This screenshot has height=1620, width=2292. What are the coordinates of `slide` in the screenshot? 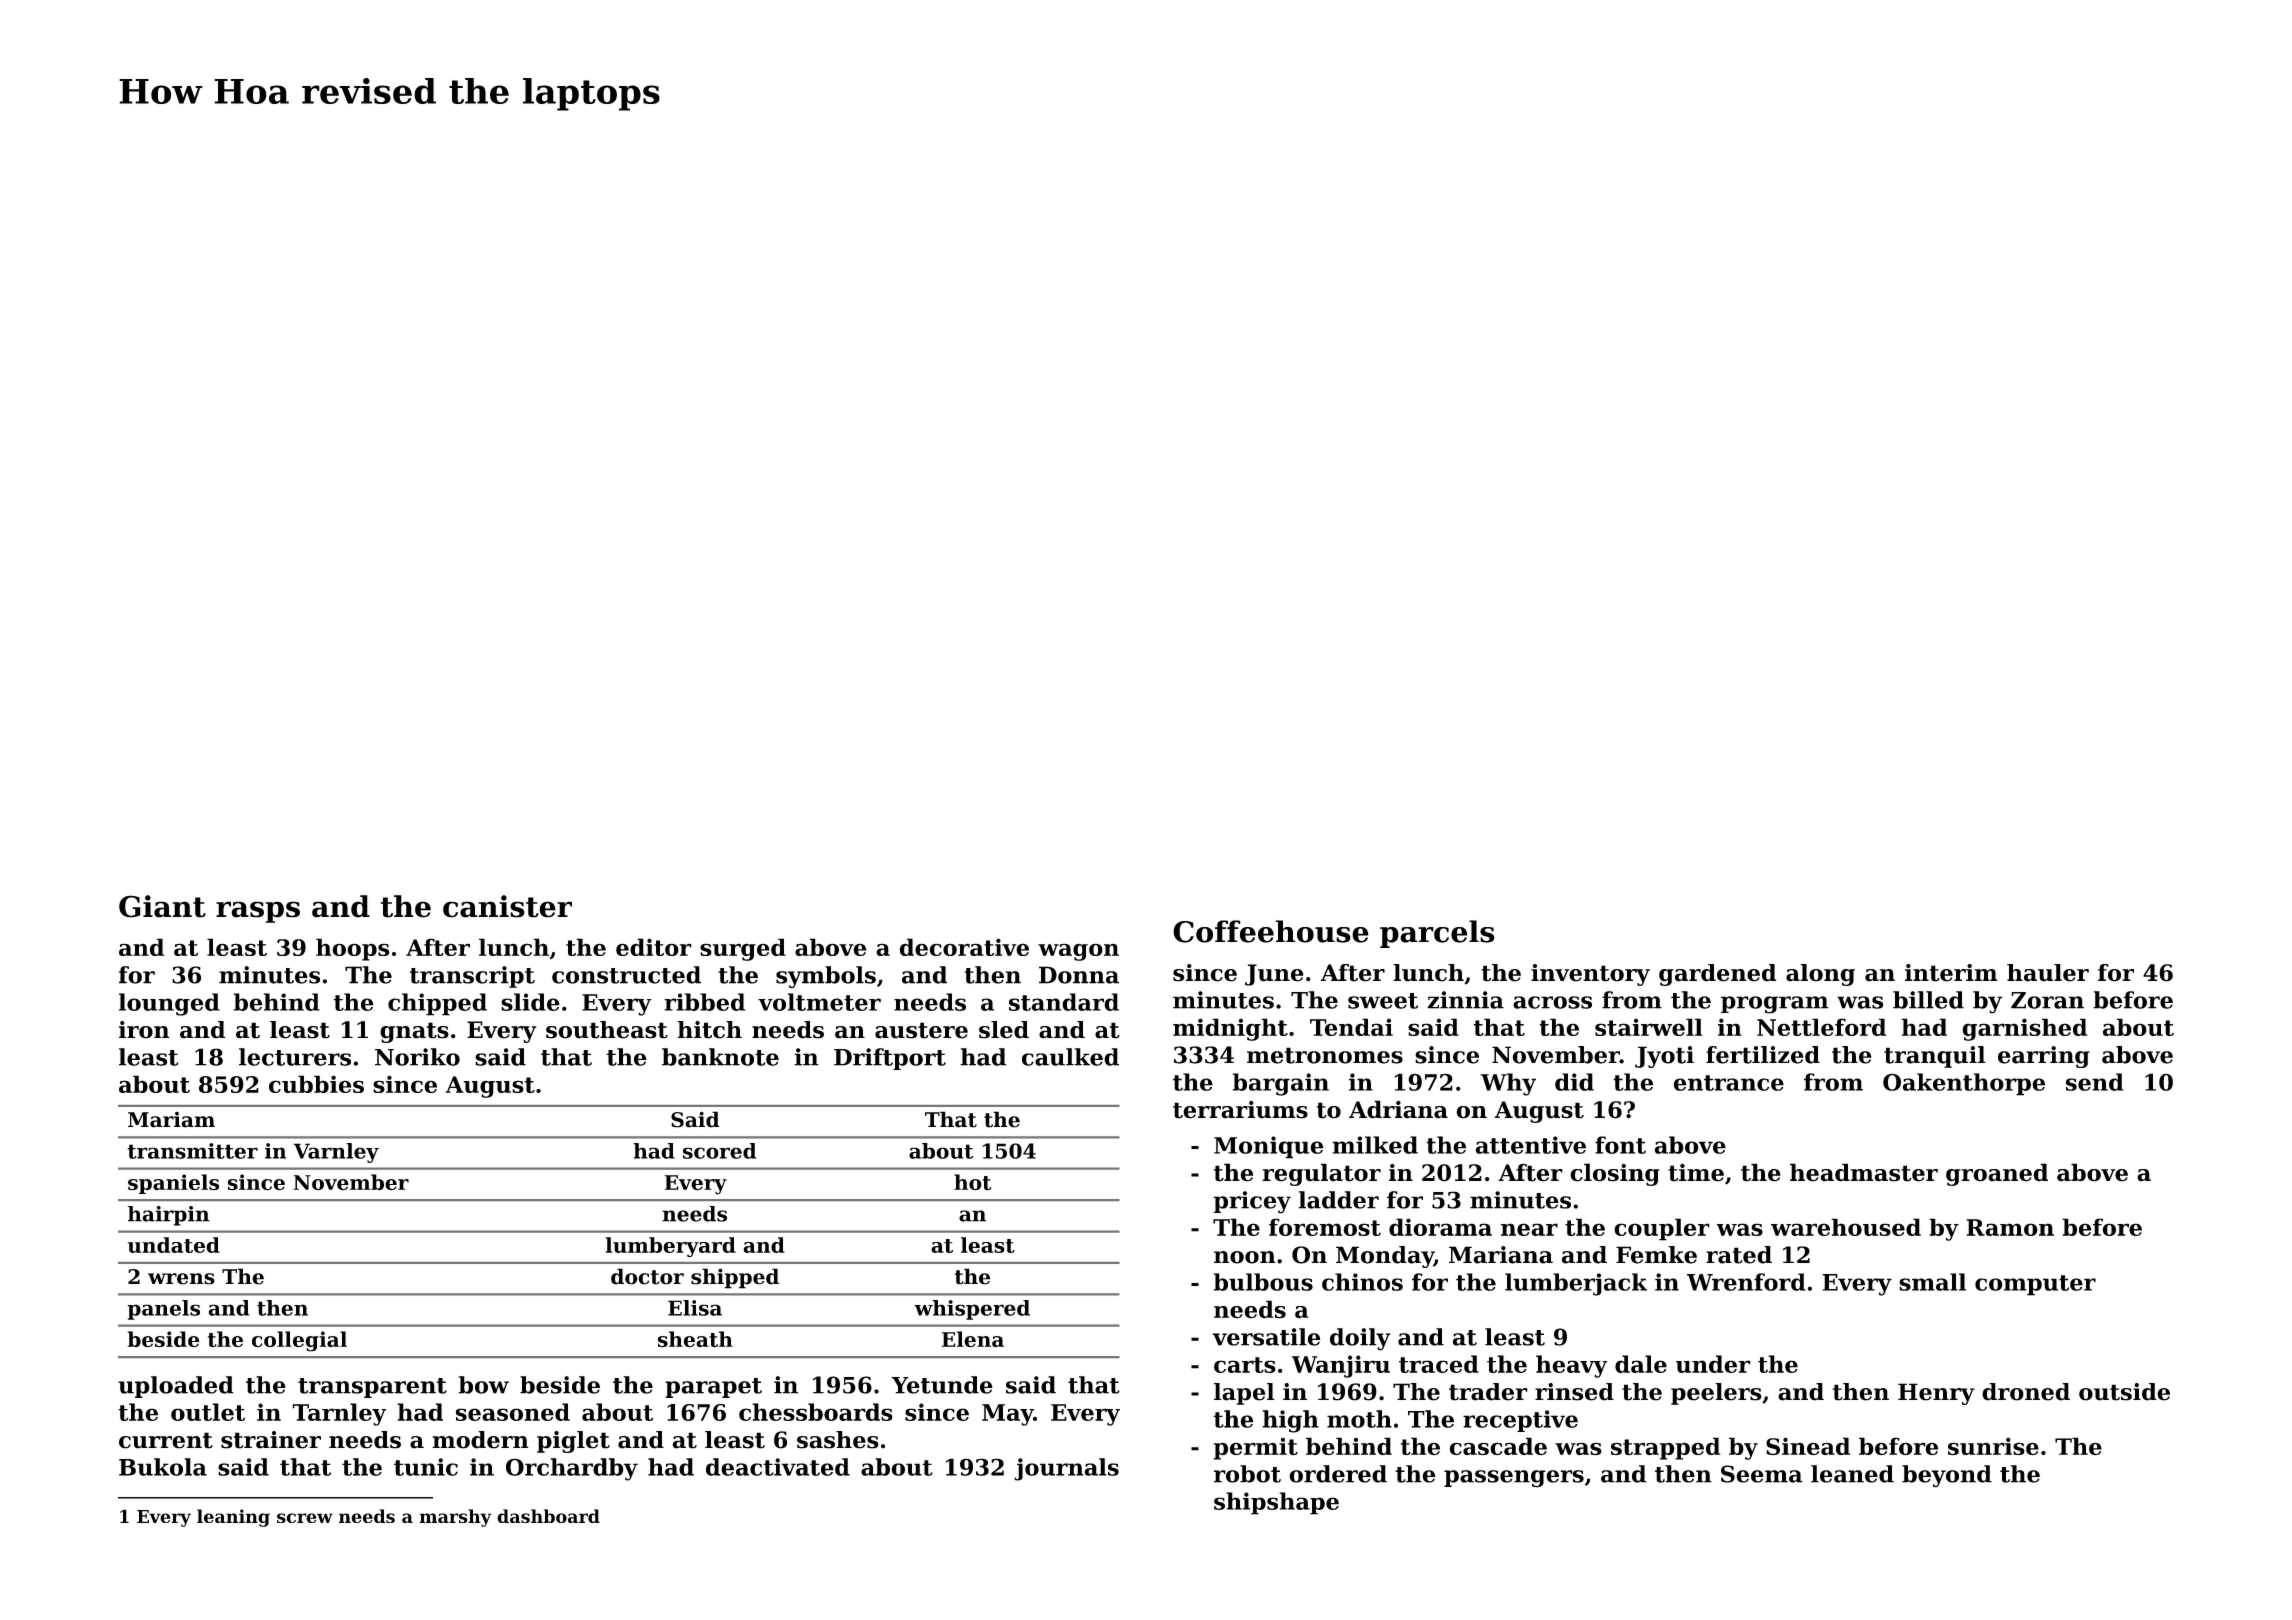 It's located at (530, 1002).
